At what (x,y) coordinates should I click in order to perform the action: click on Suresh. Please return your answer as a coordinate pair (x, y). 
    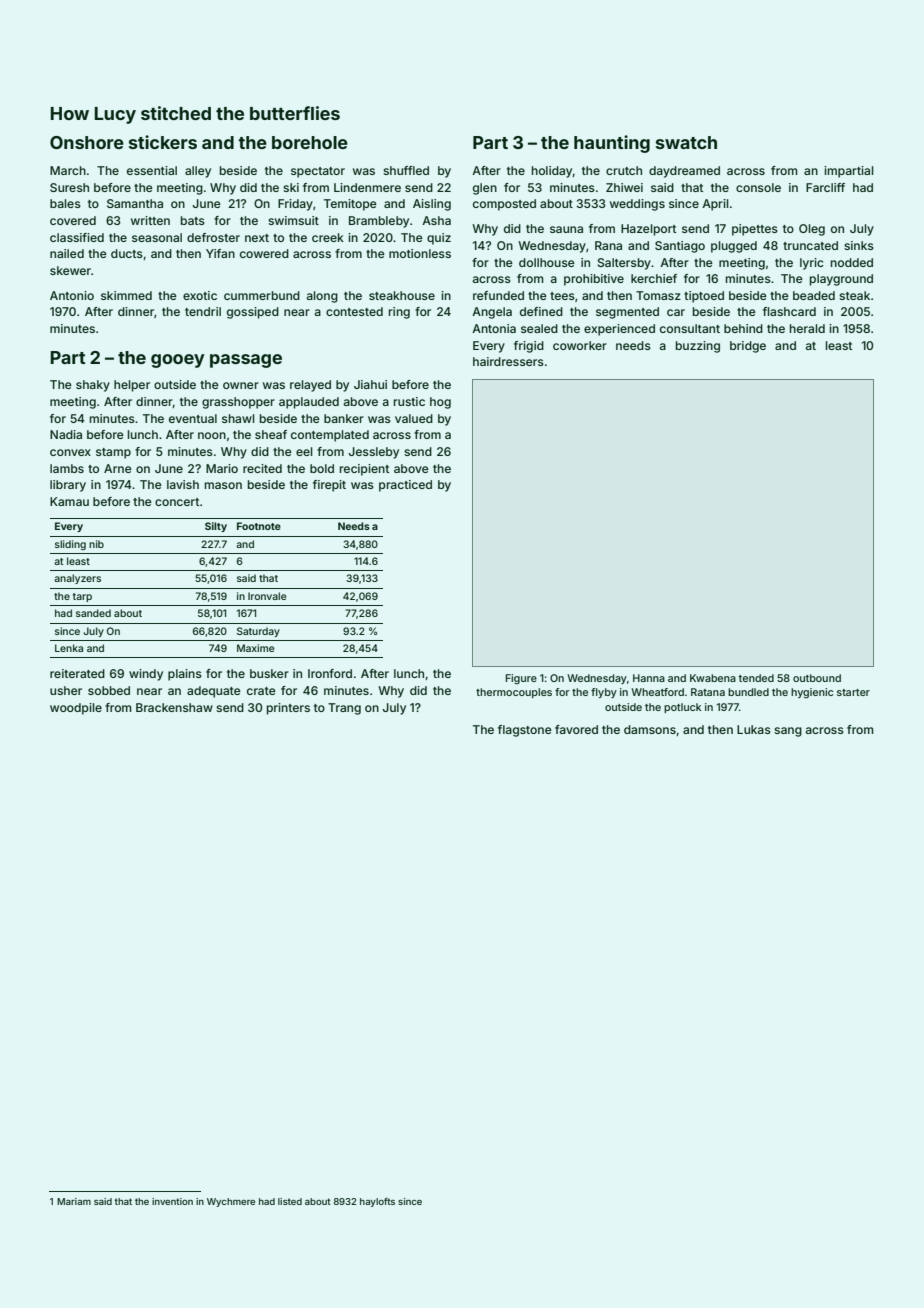
    Looking at the image, I should click on (69, 187).
